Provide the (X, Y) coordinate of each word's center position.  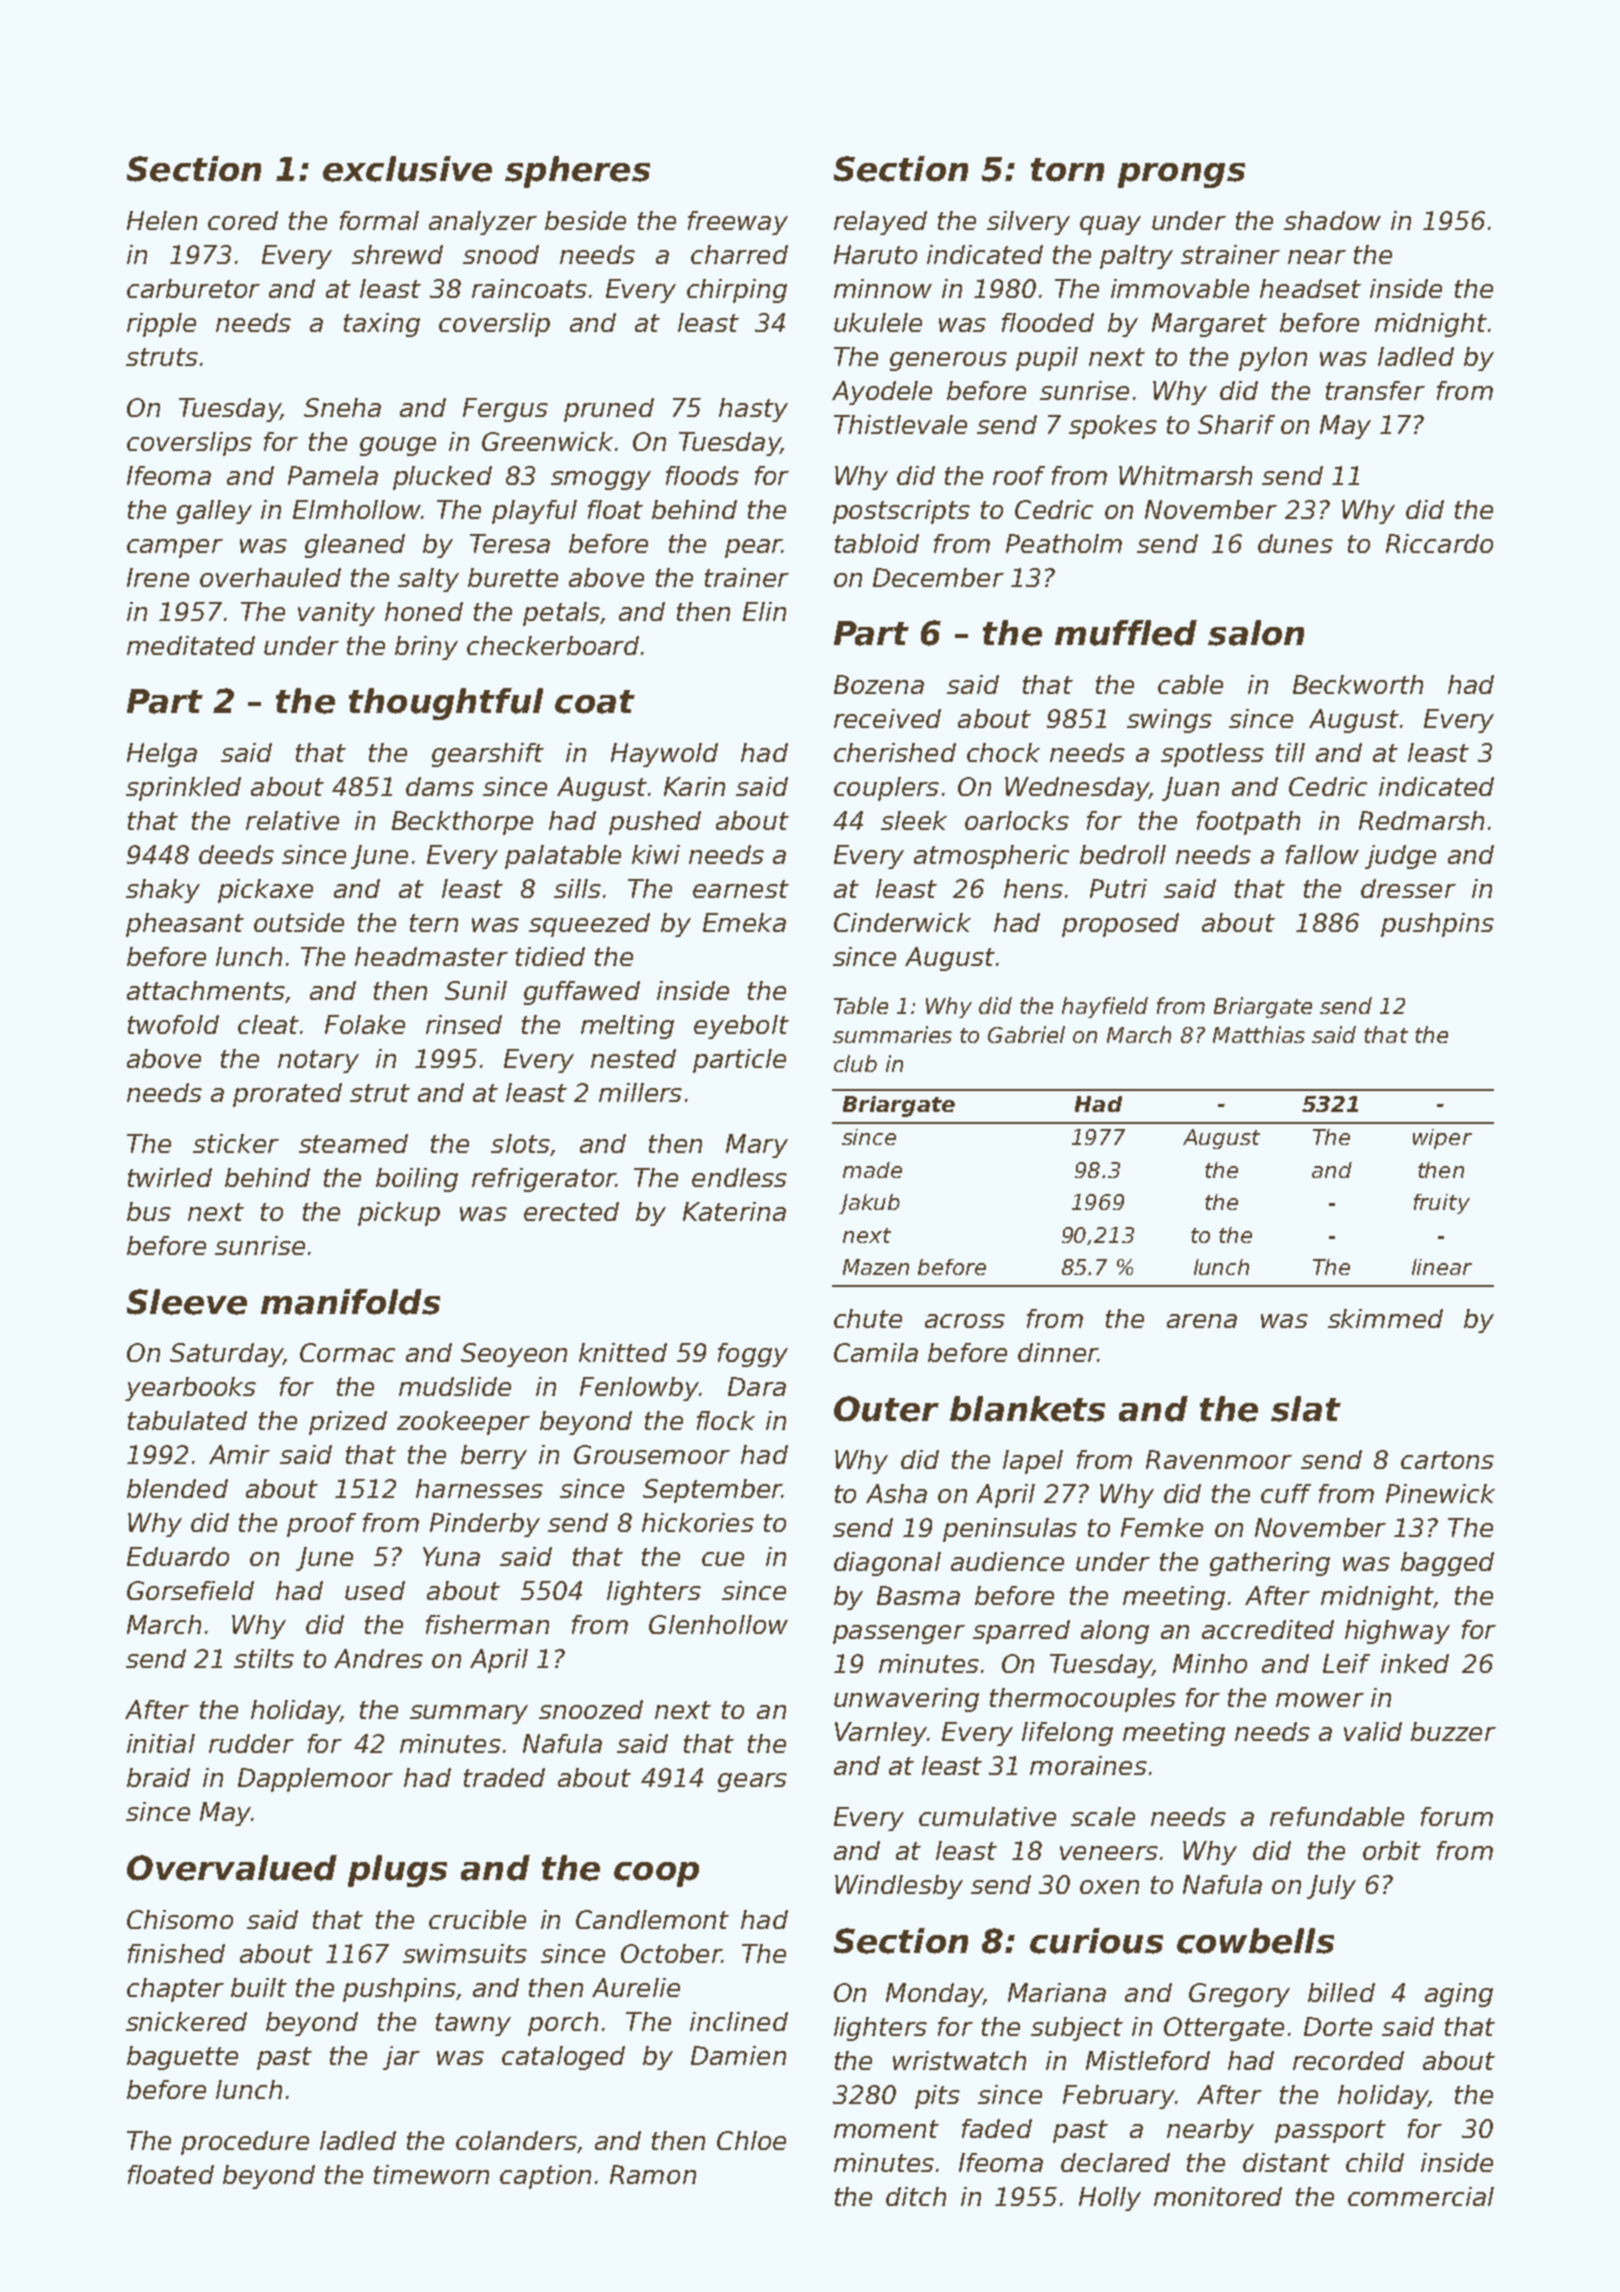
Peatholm (1064, 543)
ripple (161, 325)
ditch (916, 2196)
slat (1306, 1409)
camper (175, 548)
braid (158, 1777)
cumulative (987, 1816)
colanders (516, 2140)
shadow (1332, 220)
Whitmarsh (1185, 475)
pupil (1047, 359)
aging (1459, 1995)
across (965, 1321)
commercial (1421, 2196)
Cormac (347, 1352)
